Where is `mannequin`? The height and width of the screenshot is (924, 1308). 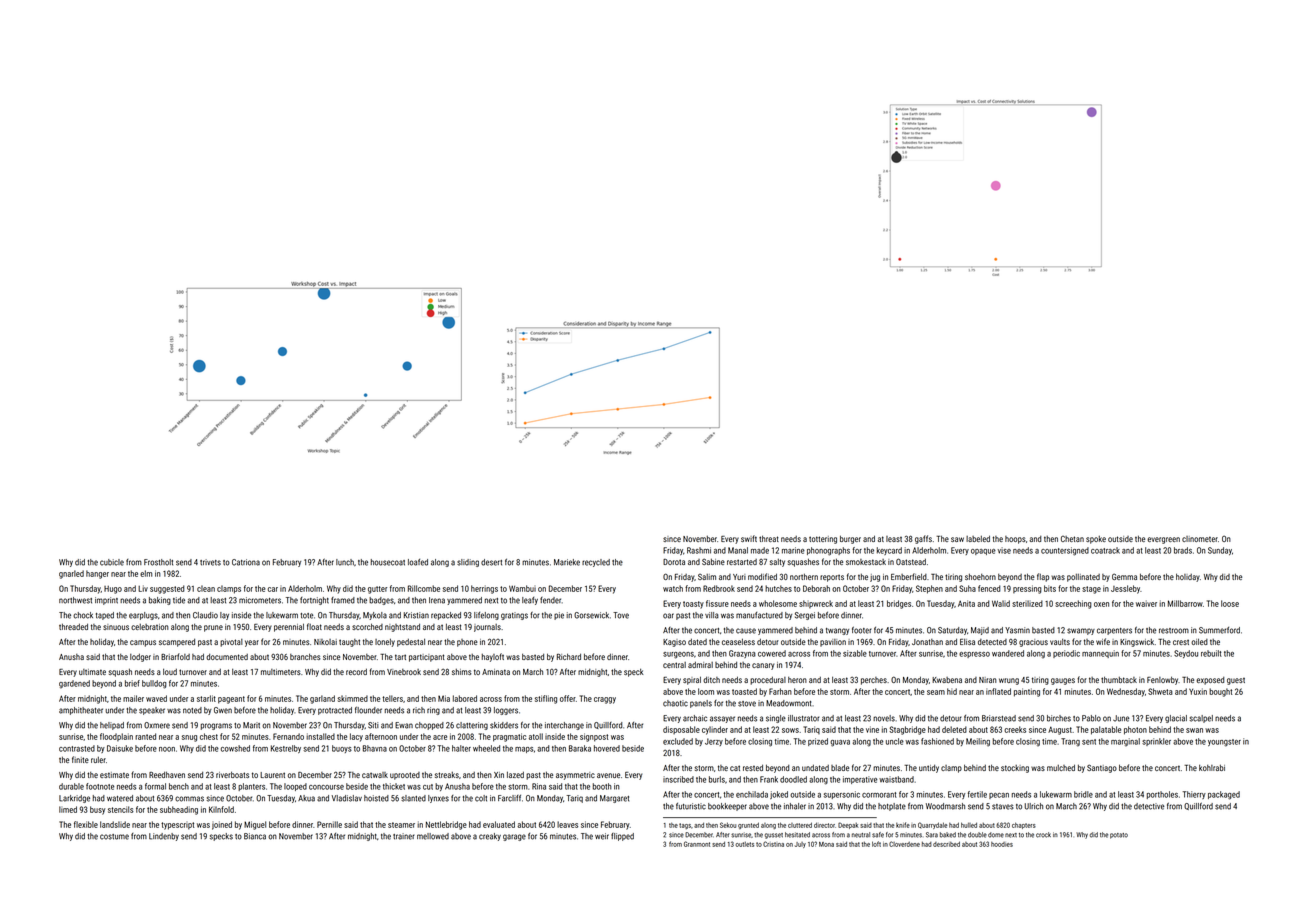 mannequin is located at coordinates (1100, 654).
